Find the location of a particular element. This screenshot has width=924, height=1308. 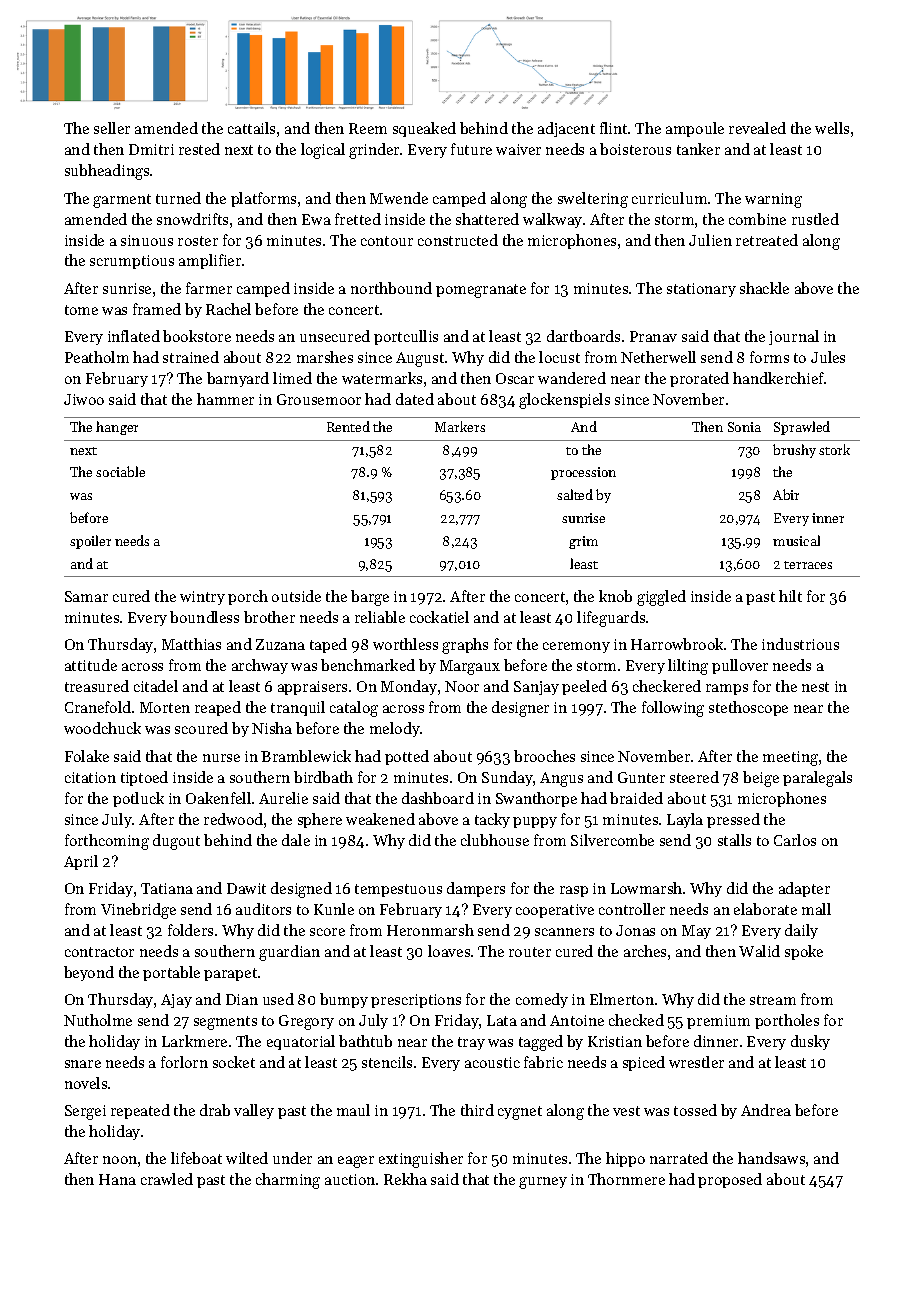

tanker is located at coordinates (698, 149).
